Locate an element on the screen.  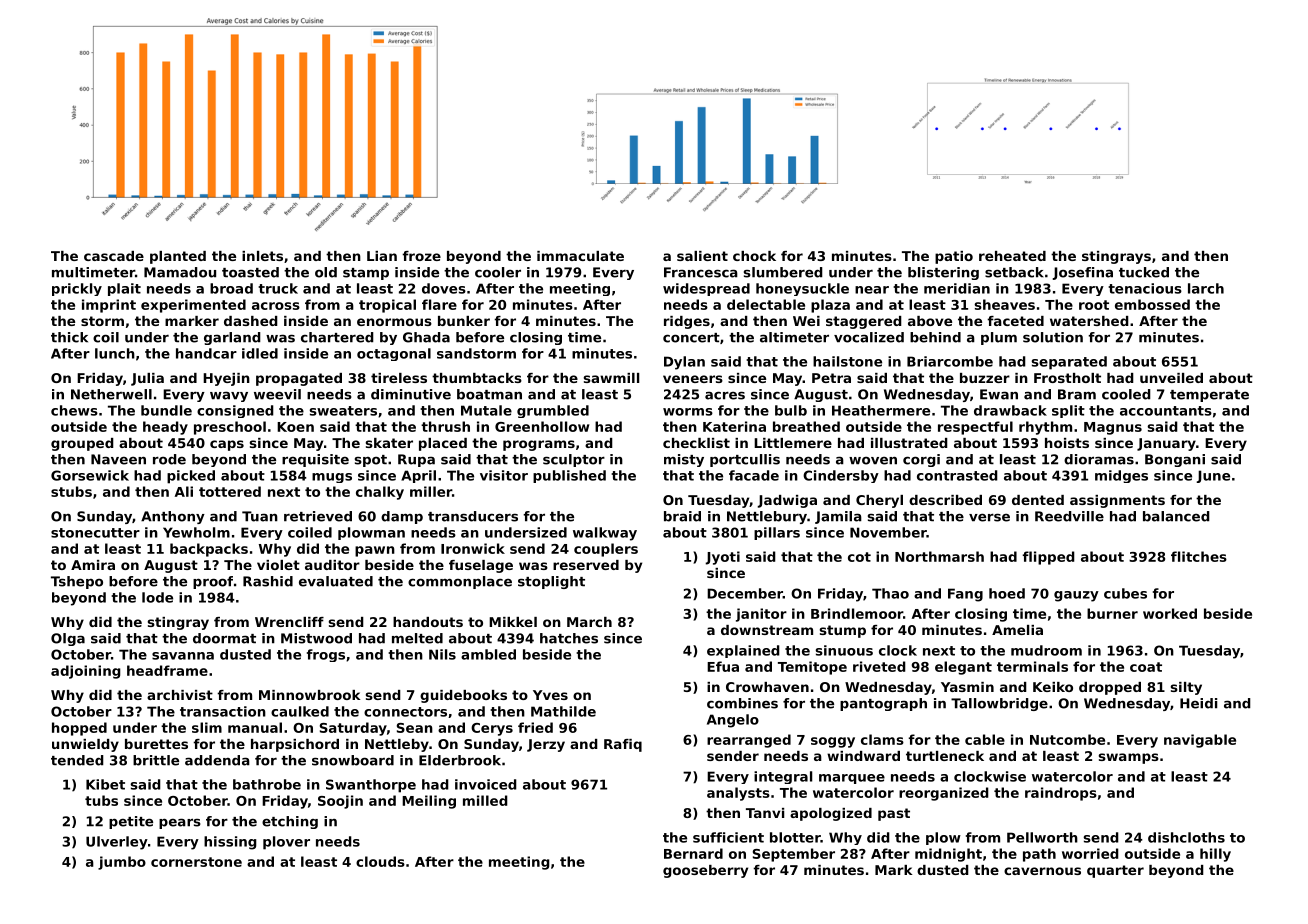
elegant is located at coordinates (963, 668).
